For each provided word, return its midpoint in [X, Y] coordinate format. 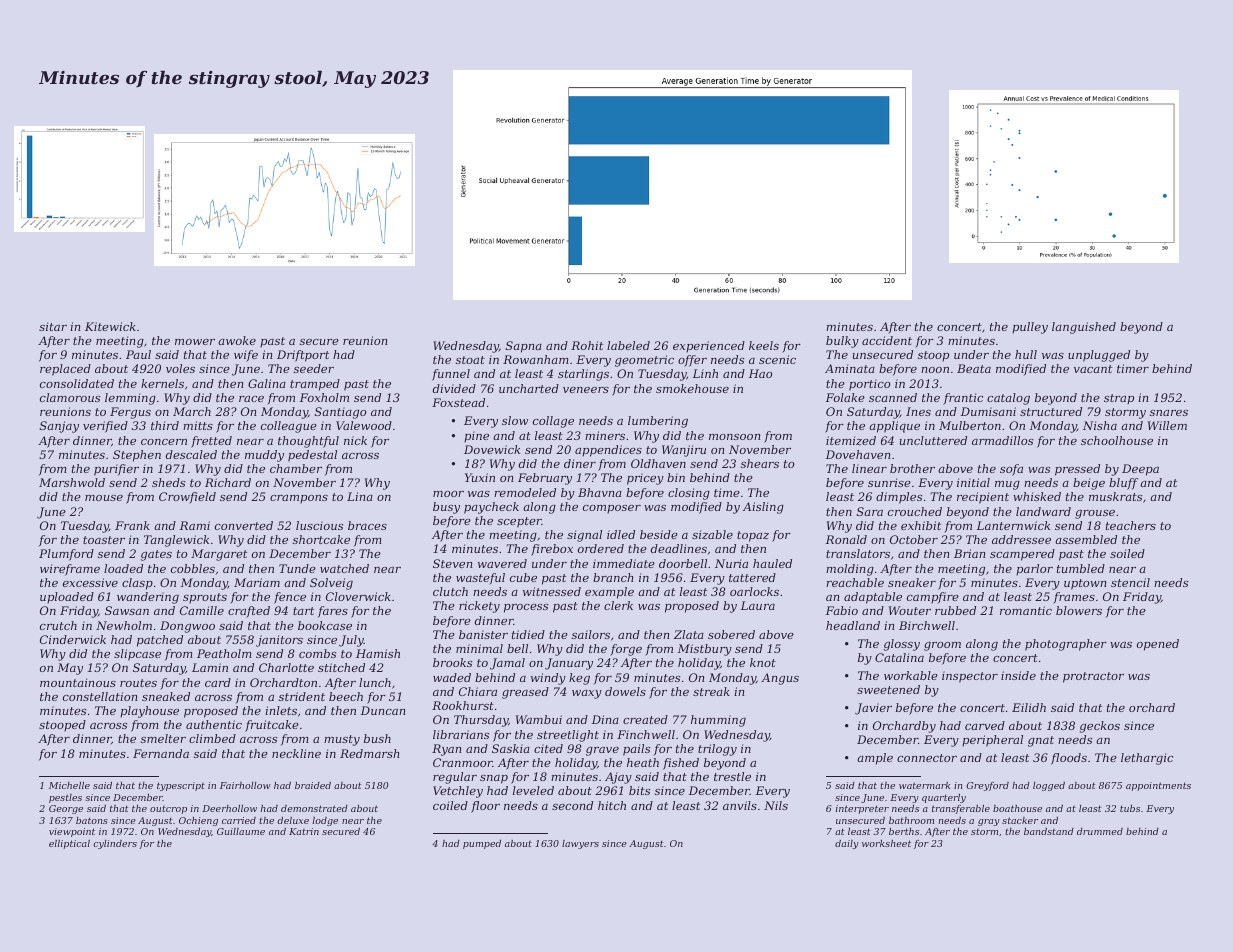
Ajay [618, 778]
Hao [760, 373]
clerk [618, 605]
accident [887, 340]
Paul [138, 354]
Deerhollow [229, 808]
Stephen [137, 456]
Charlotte [286, 667]
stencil [1130, 582]
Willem [1167, 425]
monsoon [734, 437]
